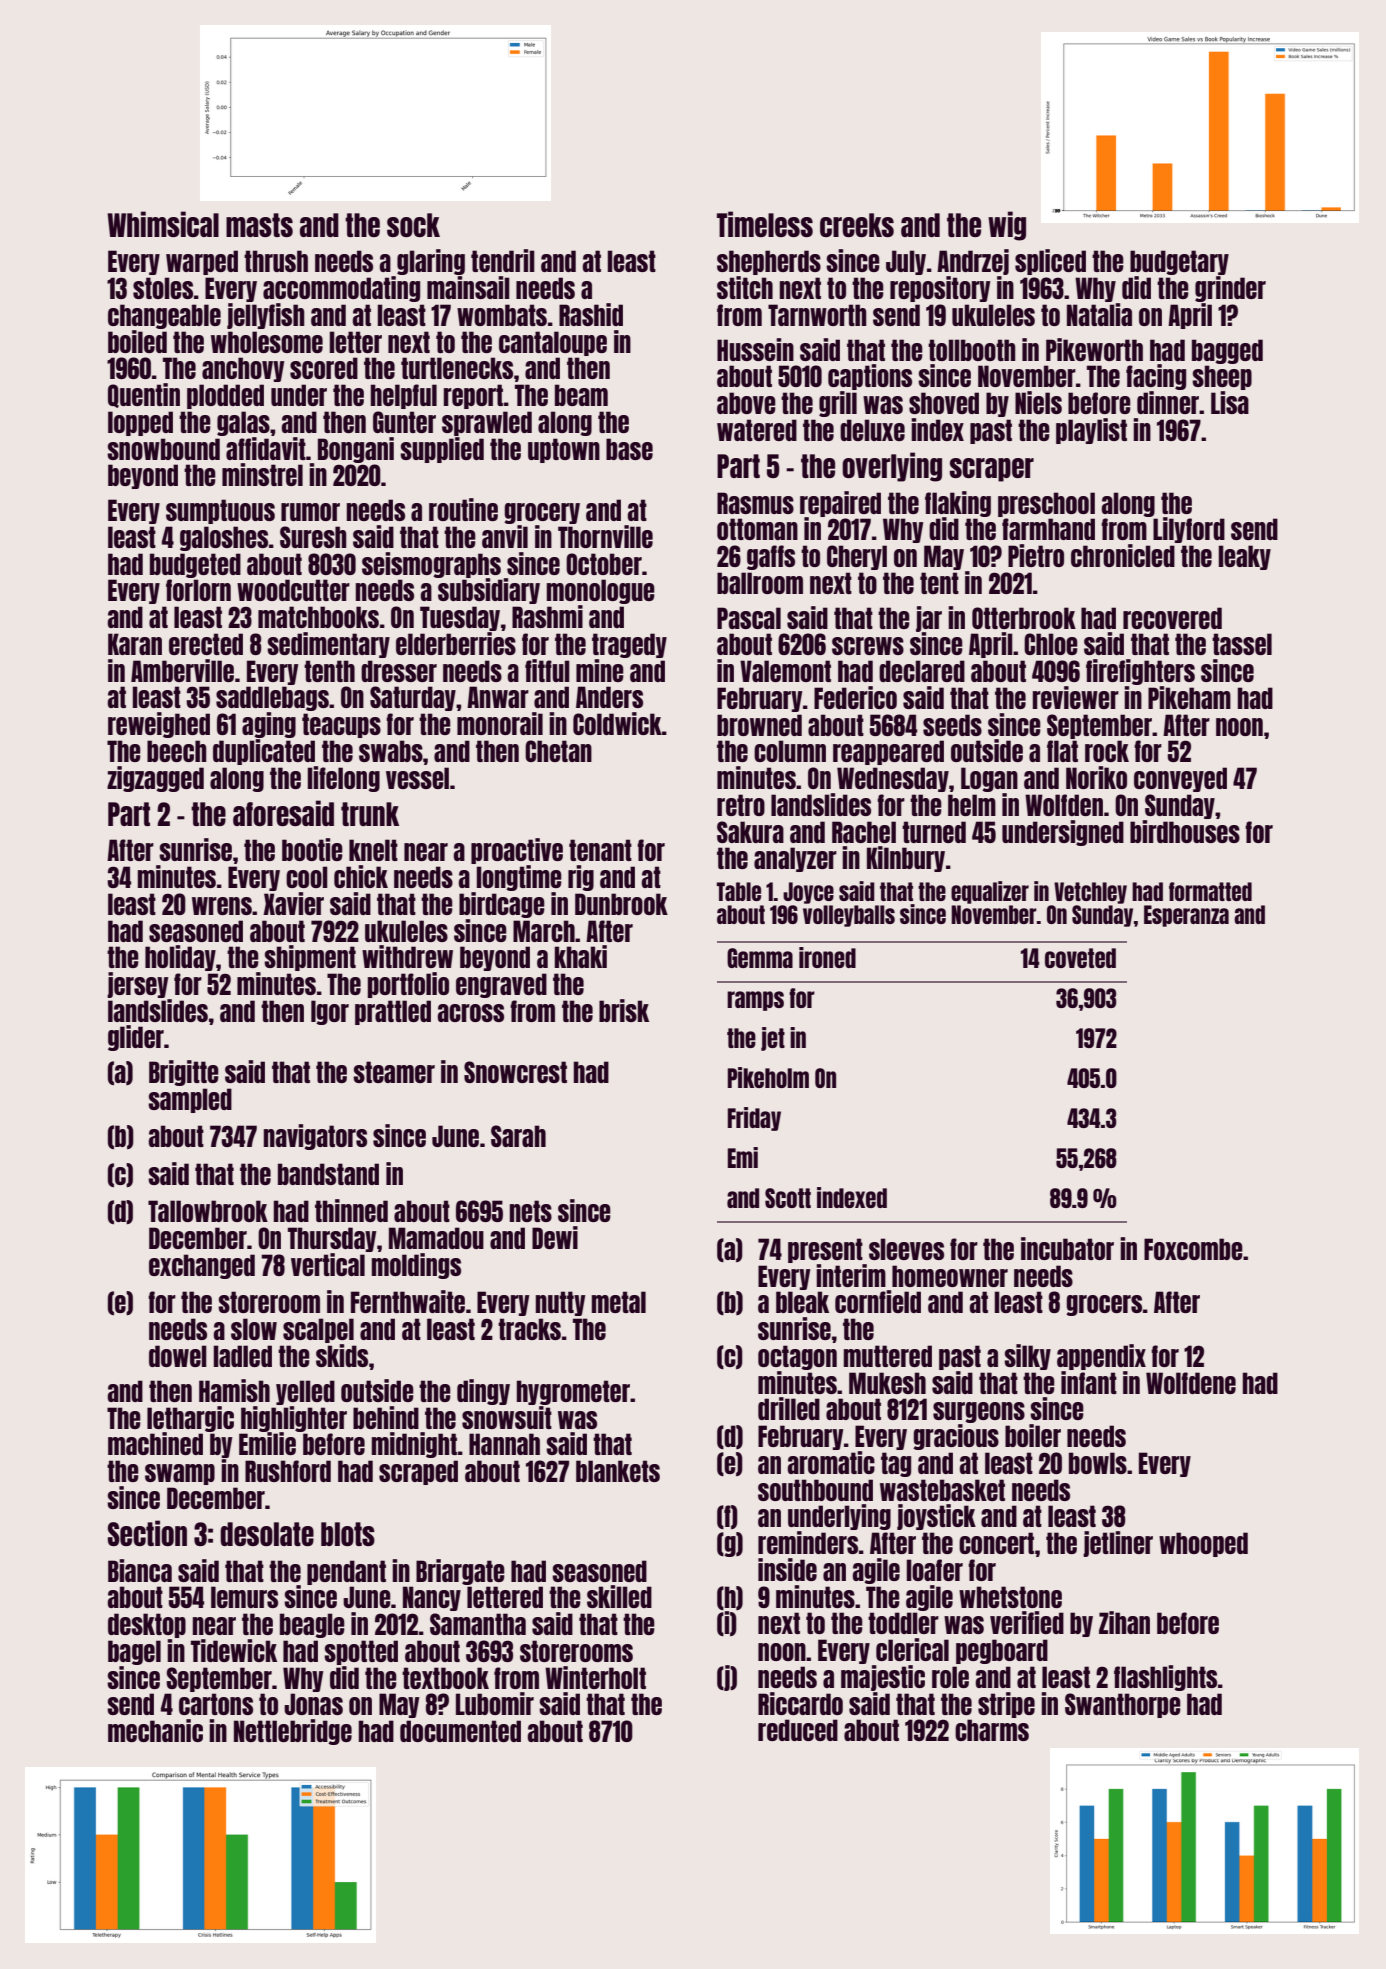 The height and width of the image is (1969, 1386). Describe the element at coordinates (788, 1198) in the image. I see `Scott` at that location.
